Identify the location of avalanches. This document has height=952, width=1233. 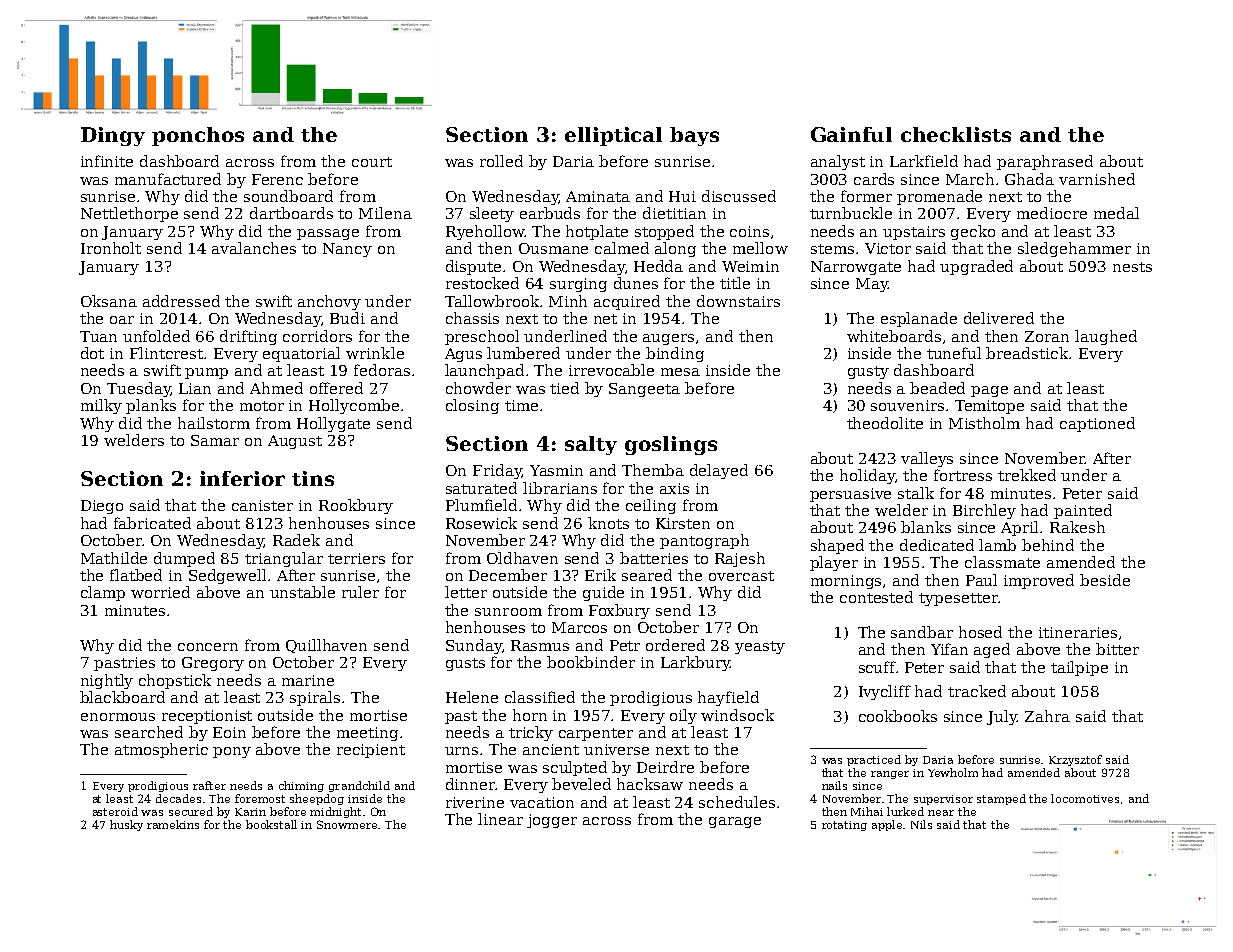
(254, 248).
